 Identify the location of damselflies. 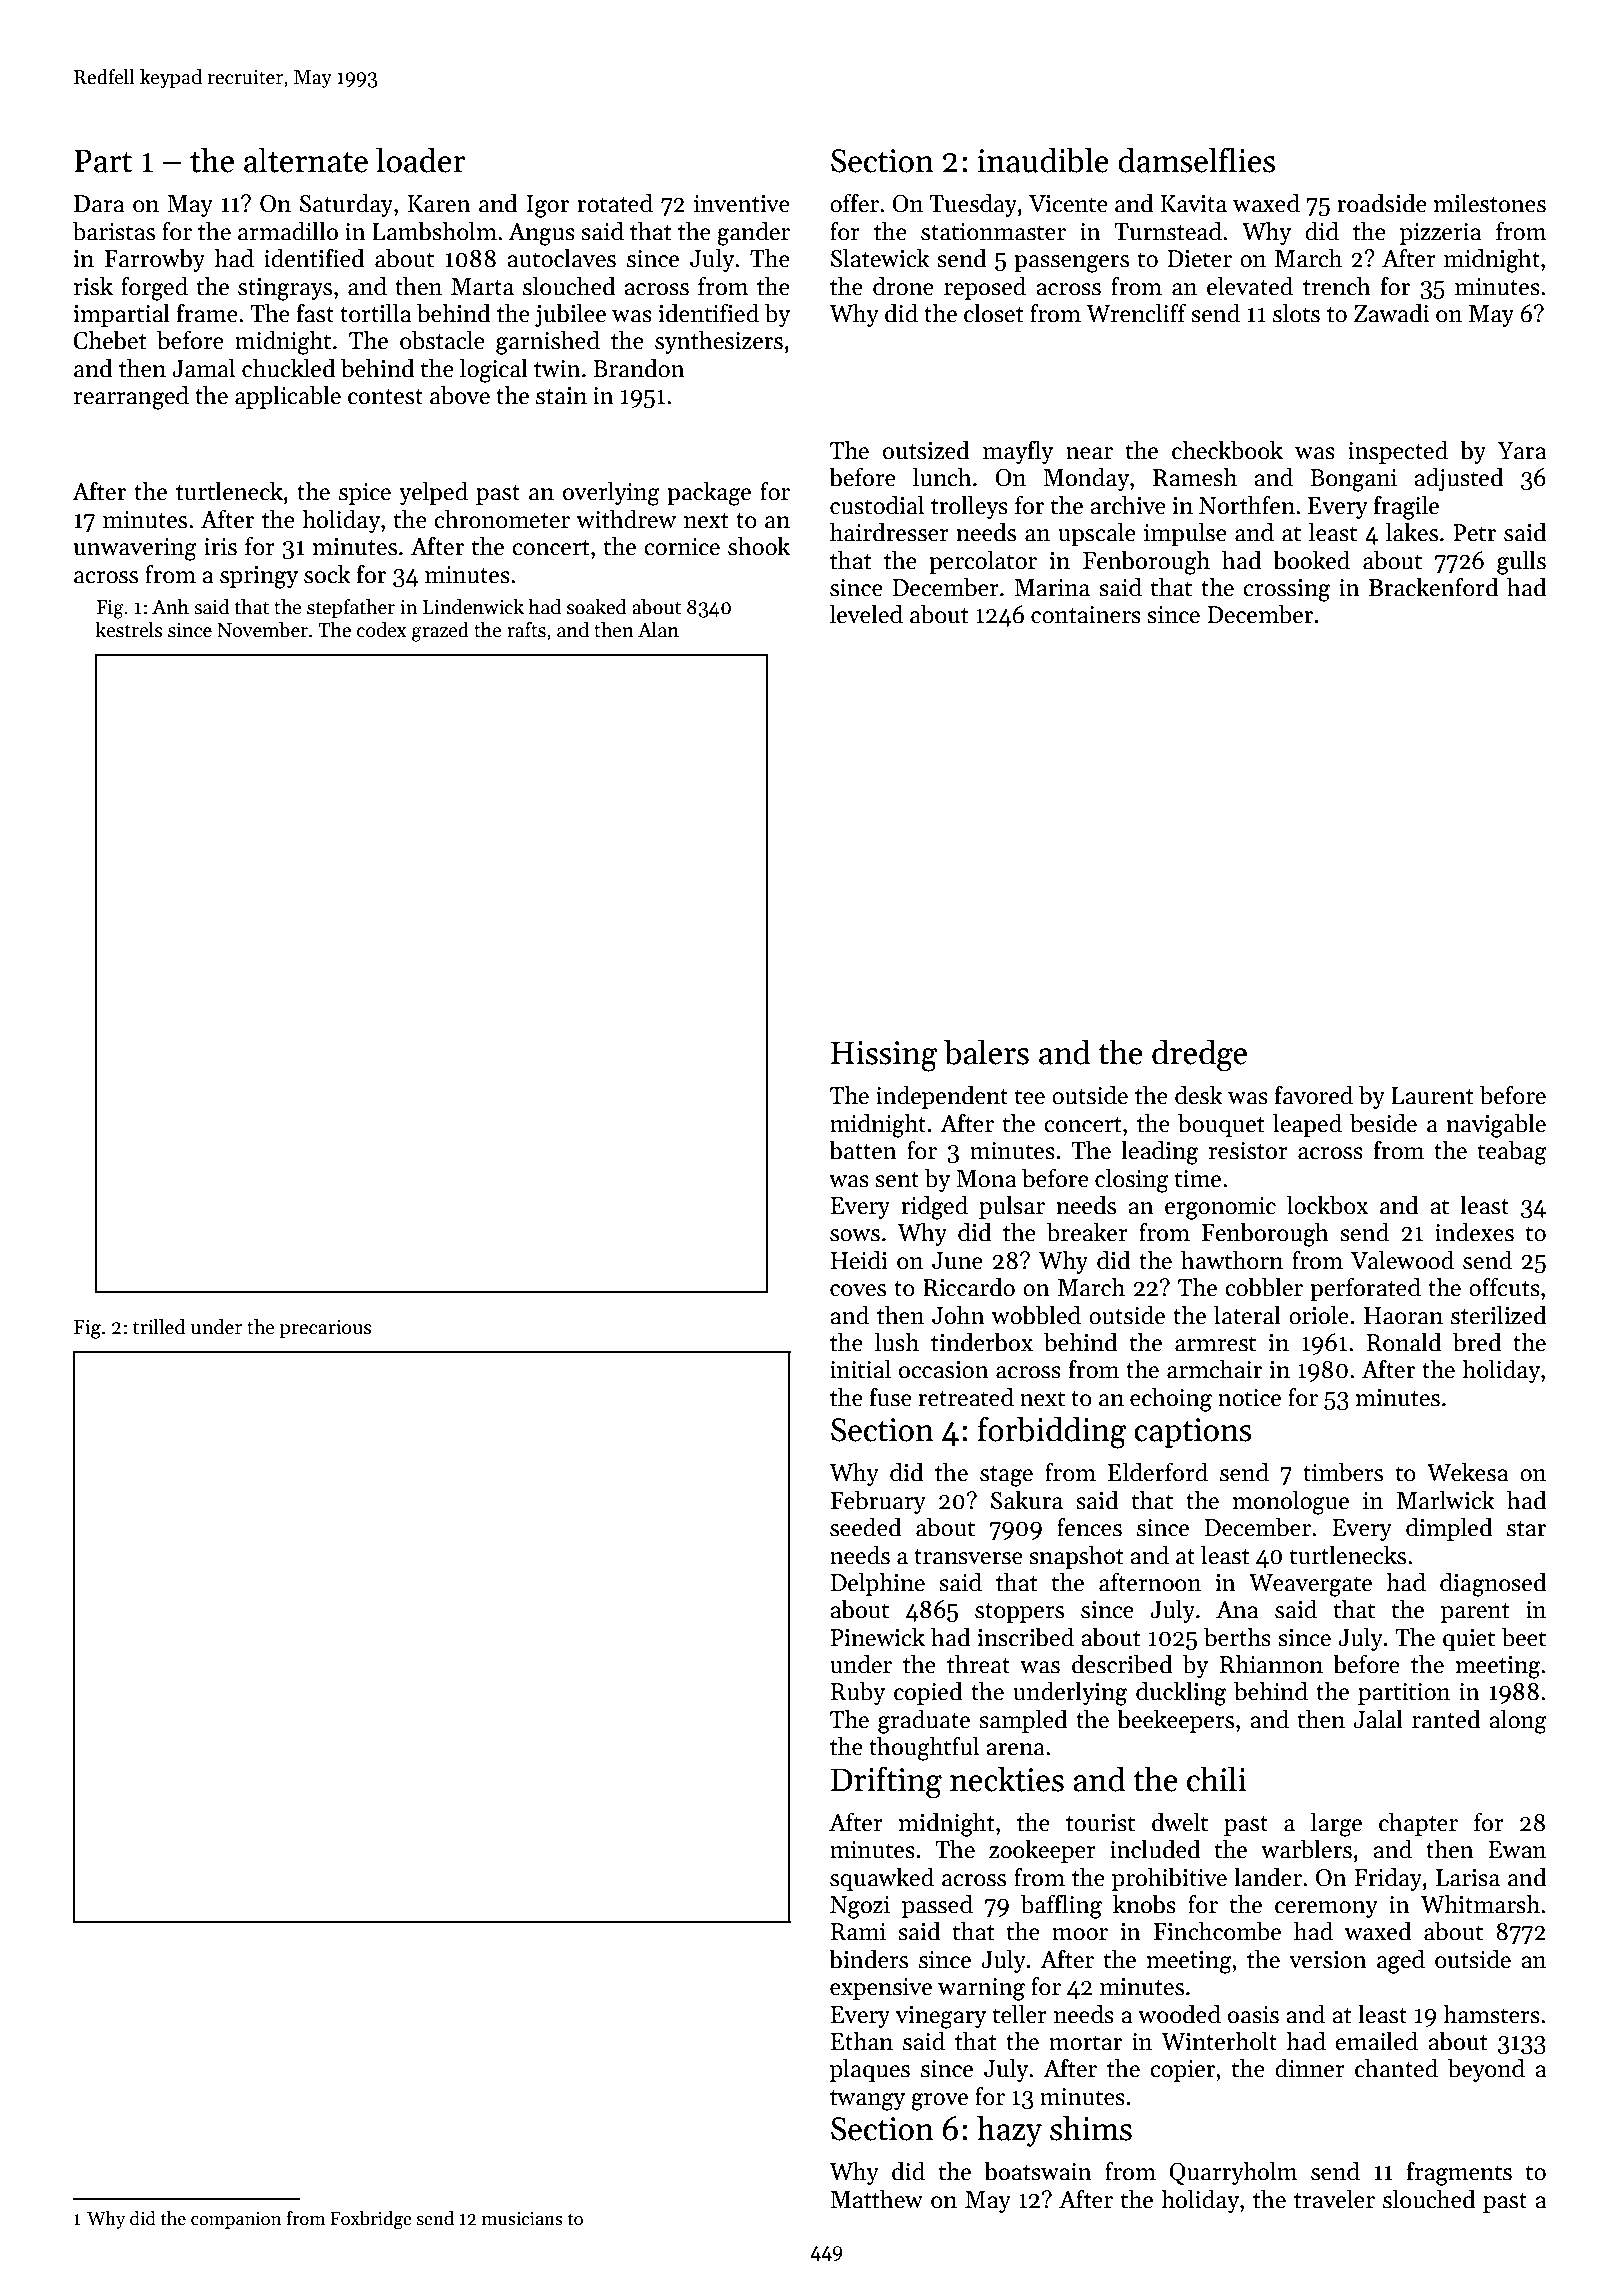
(1196, 160).
